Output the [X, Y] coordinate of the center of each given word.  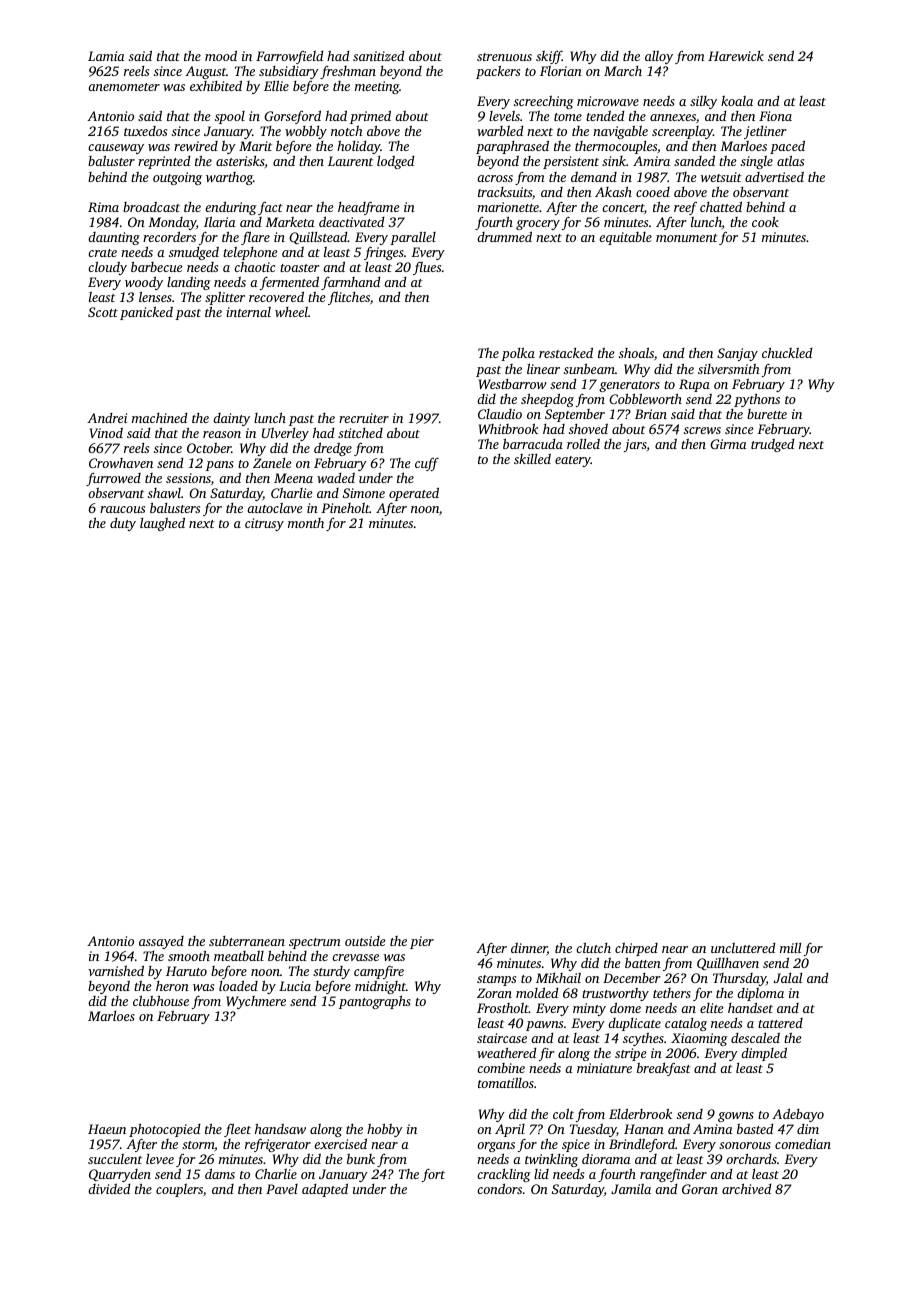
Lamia [106, 56]
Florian [561, 71]
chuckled [787, 352]
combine [501, 1068]
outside [365, 941]
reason [222, 434]
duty [123, 524]
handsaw [280, 1128]
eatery [573, 461]
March [623, 71]
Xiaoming [699, 1039]
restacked [566, 352]
